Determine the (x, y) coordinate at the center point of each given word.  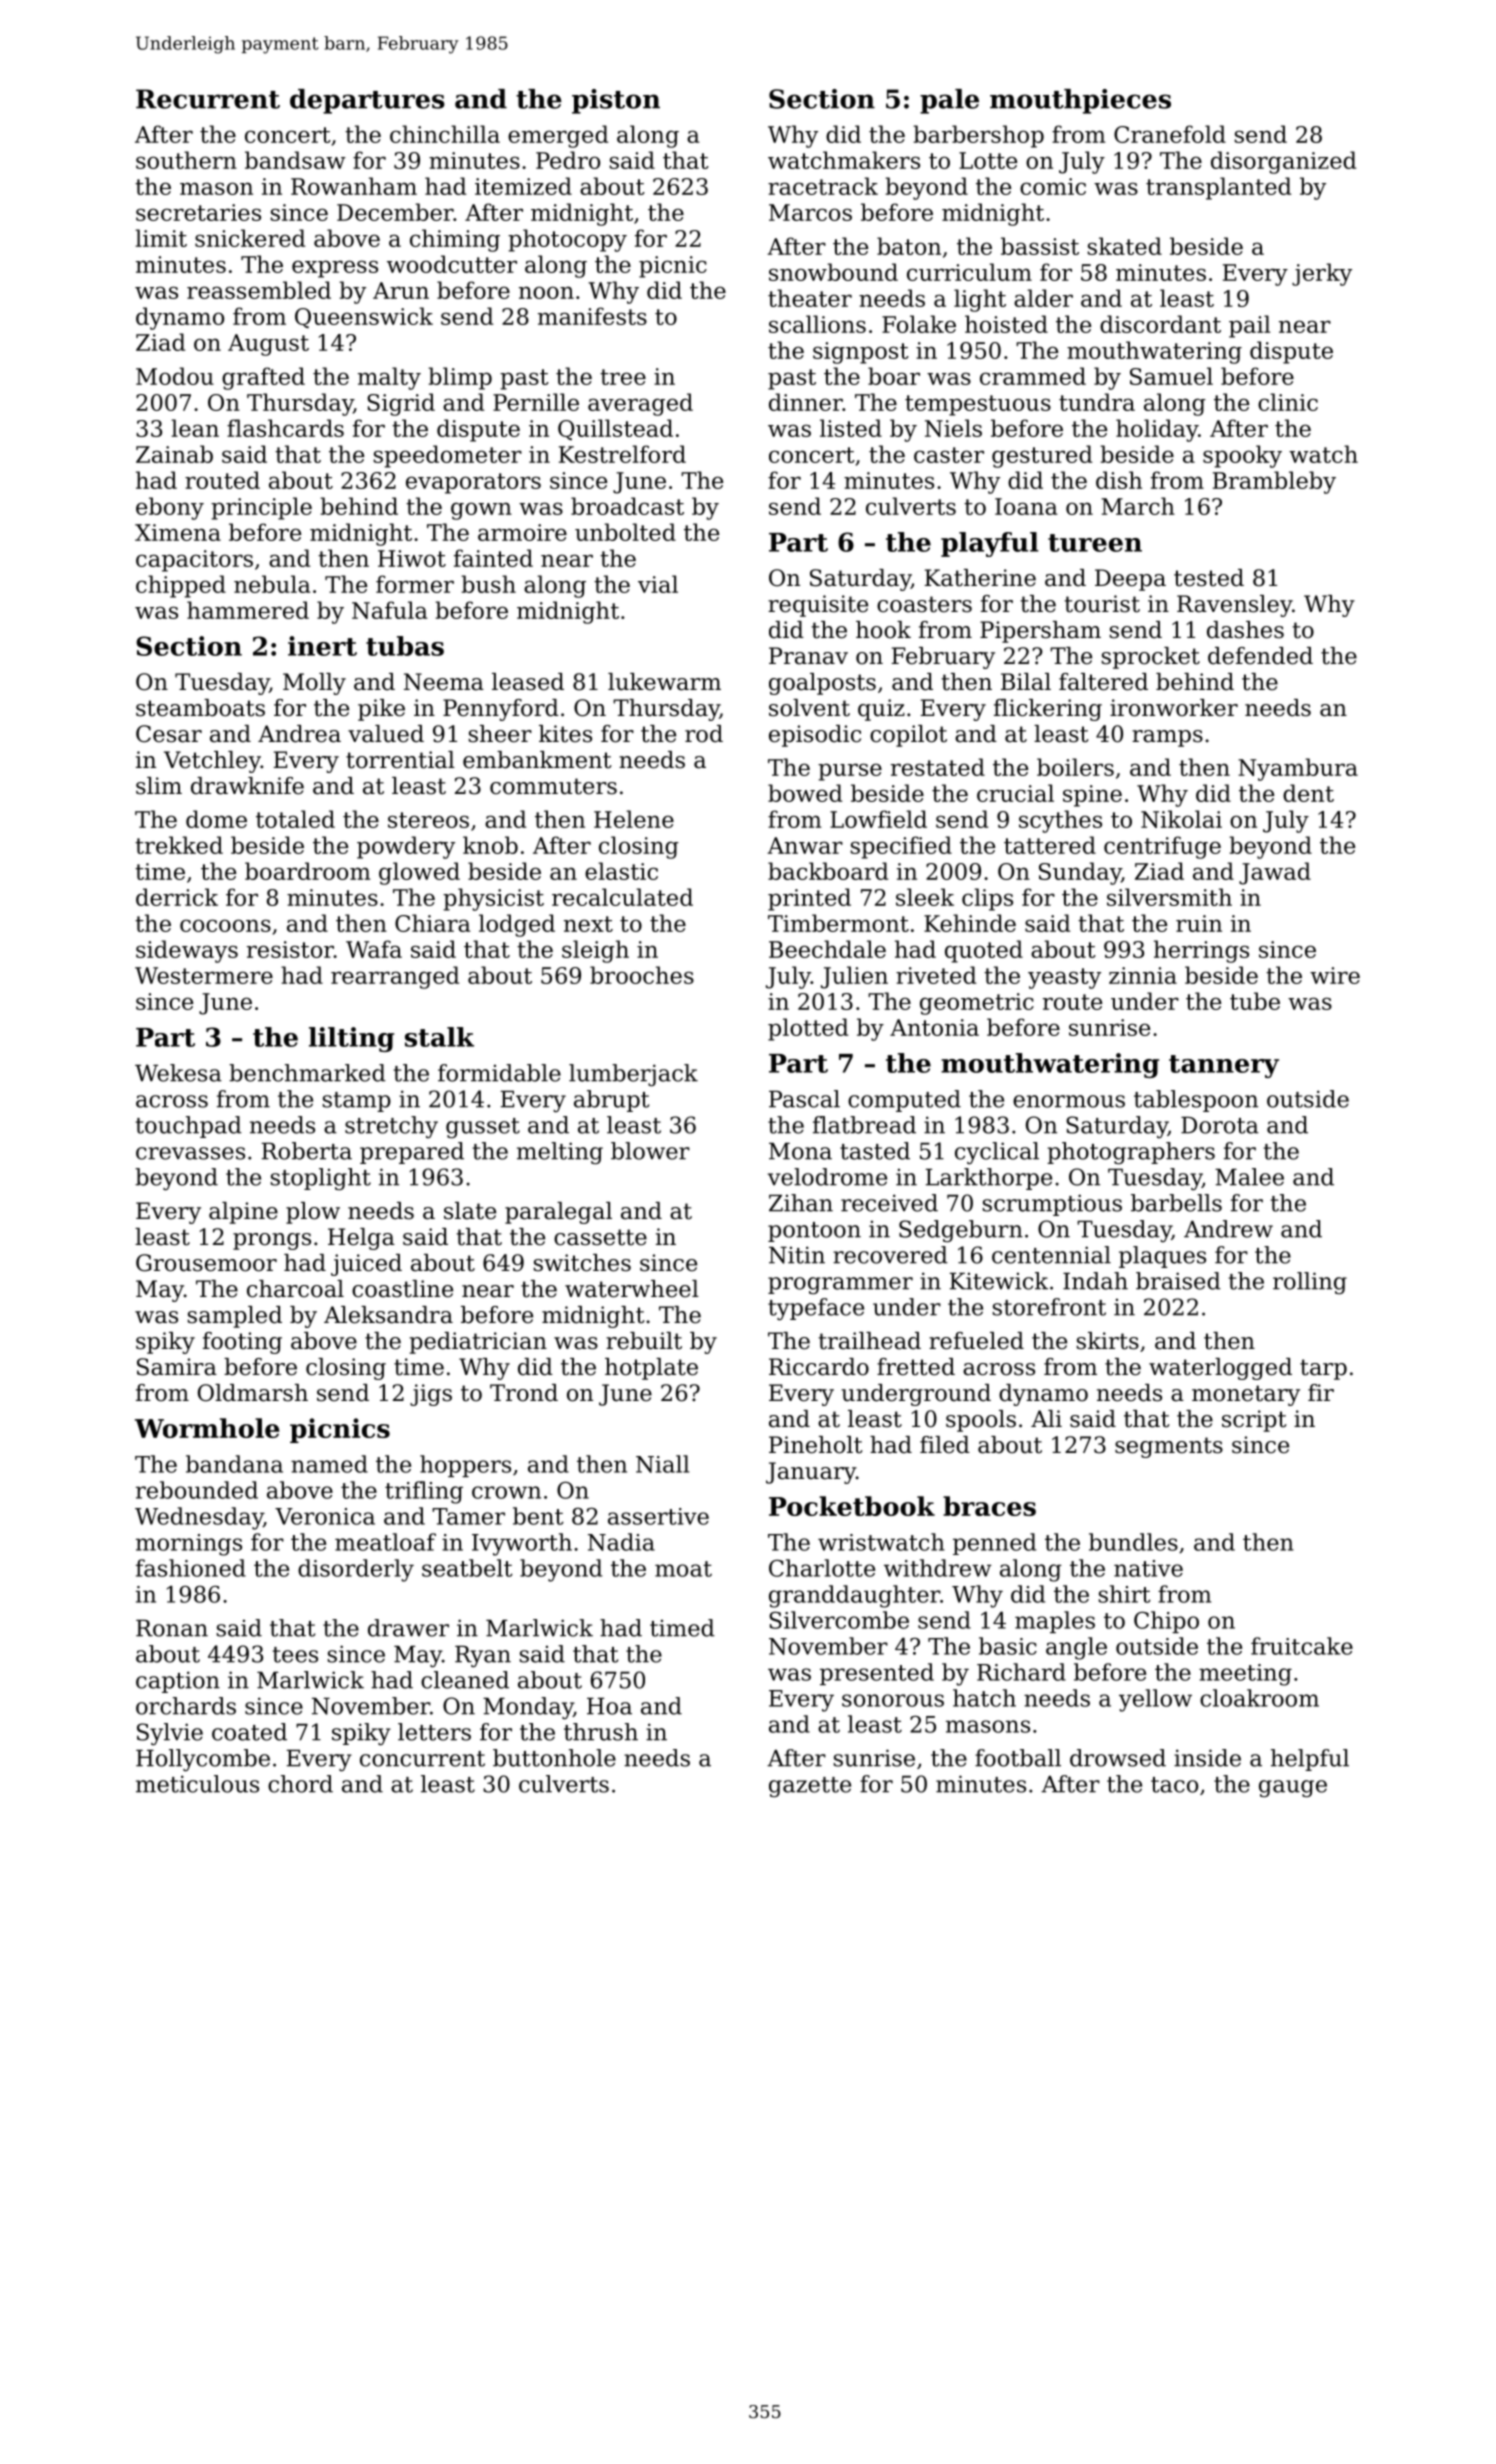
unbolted (625, 532)
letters (434, 1732)
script (1254, 1421)
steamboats (200, 708)
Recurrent (208, 99)
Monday (528, 1708)
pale (949, 101)
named (329, 1464)
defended (1260, 656)
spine (1092, 796)
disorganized (1283, 162)
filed (945, 1445)
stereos (428, 820)
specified (901, 847)
